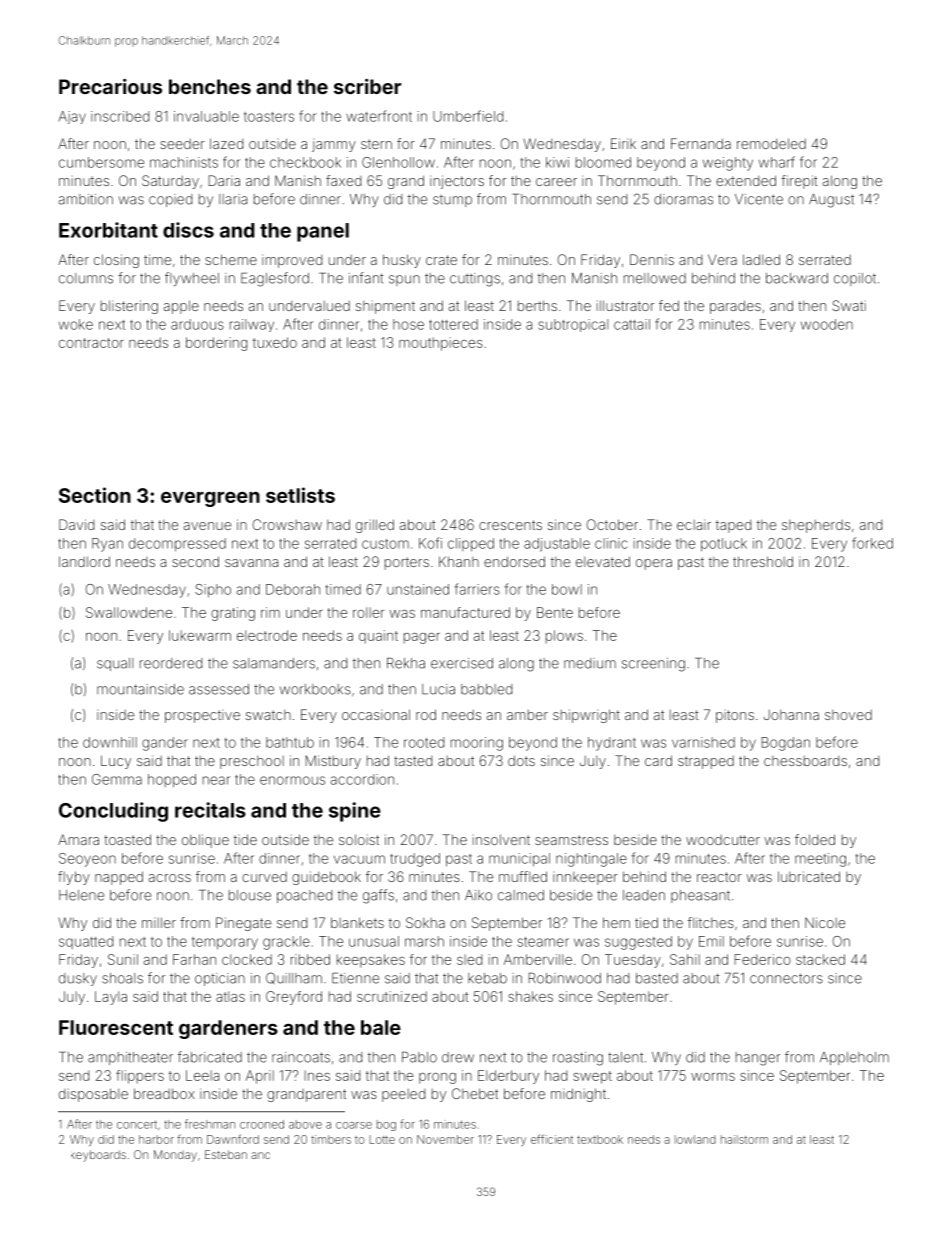  What do you see at coordinates (202, 716) in the screenshot?
I see `prospective` at bounding box center [202, 716].
